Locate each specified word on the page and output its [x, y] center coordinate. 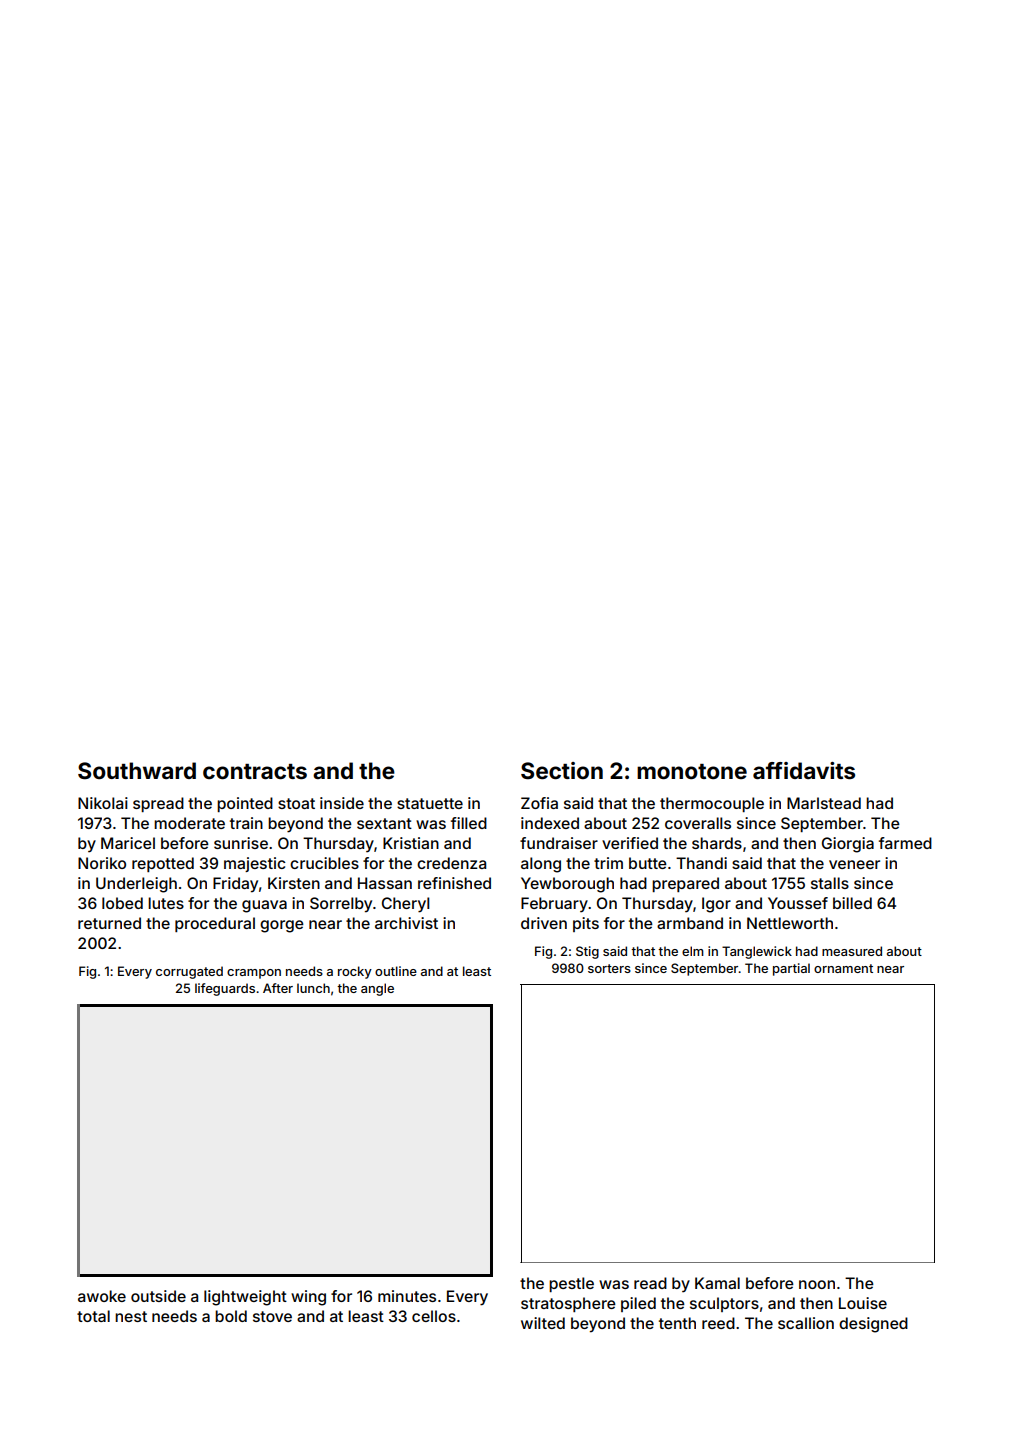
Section [562, 770]
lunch [313, 988]
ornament [843, 968]
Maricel [128, 843]
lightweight [245, 1298]
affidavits [804, 771]
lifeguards [225, 989]
